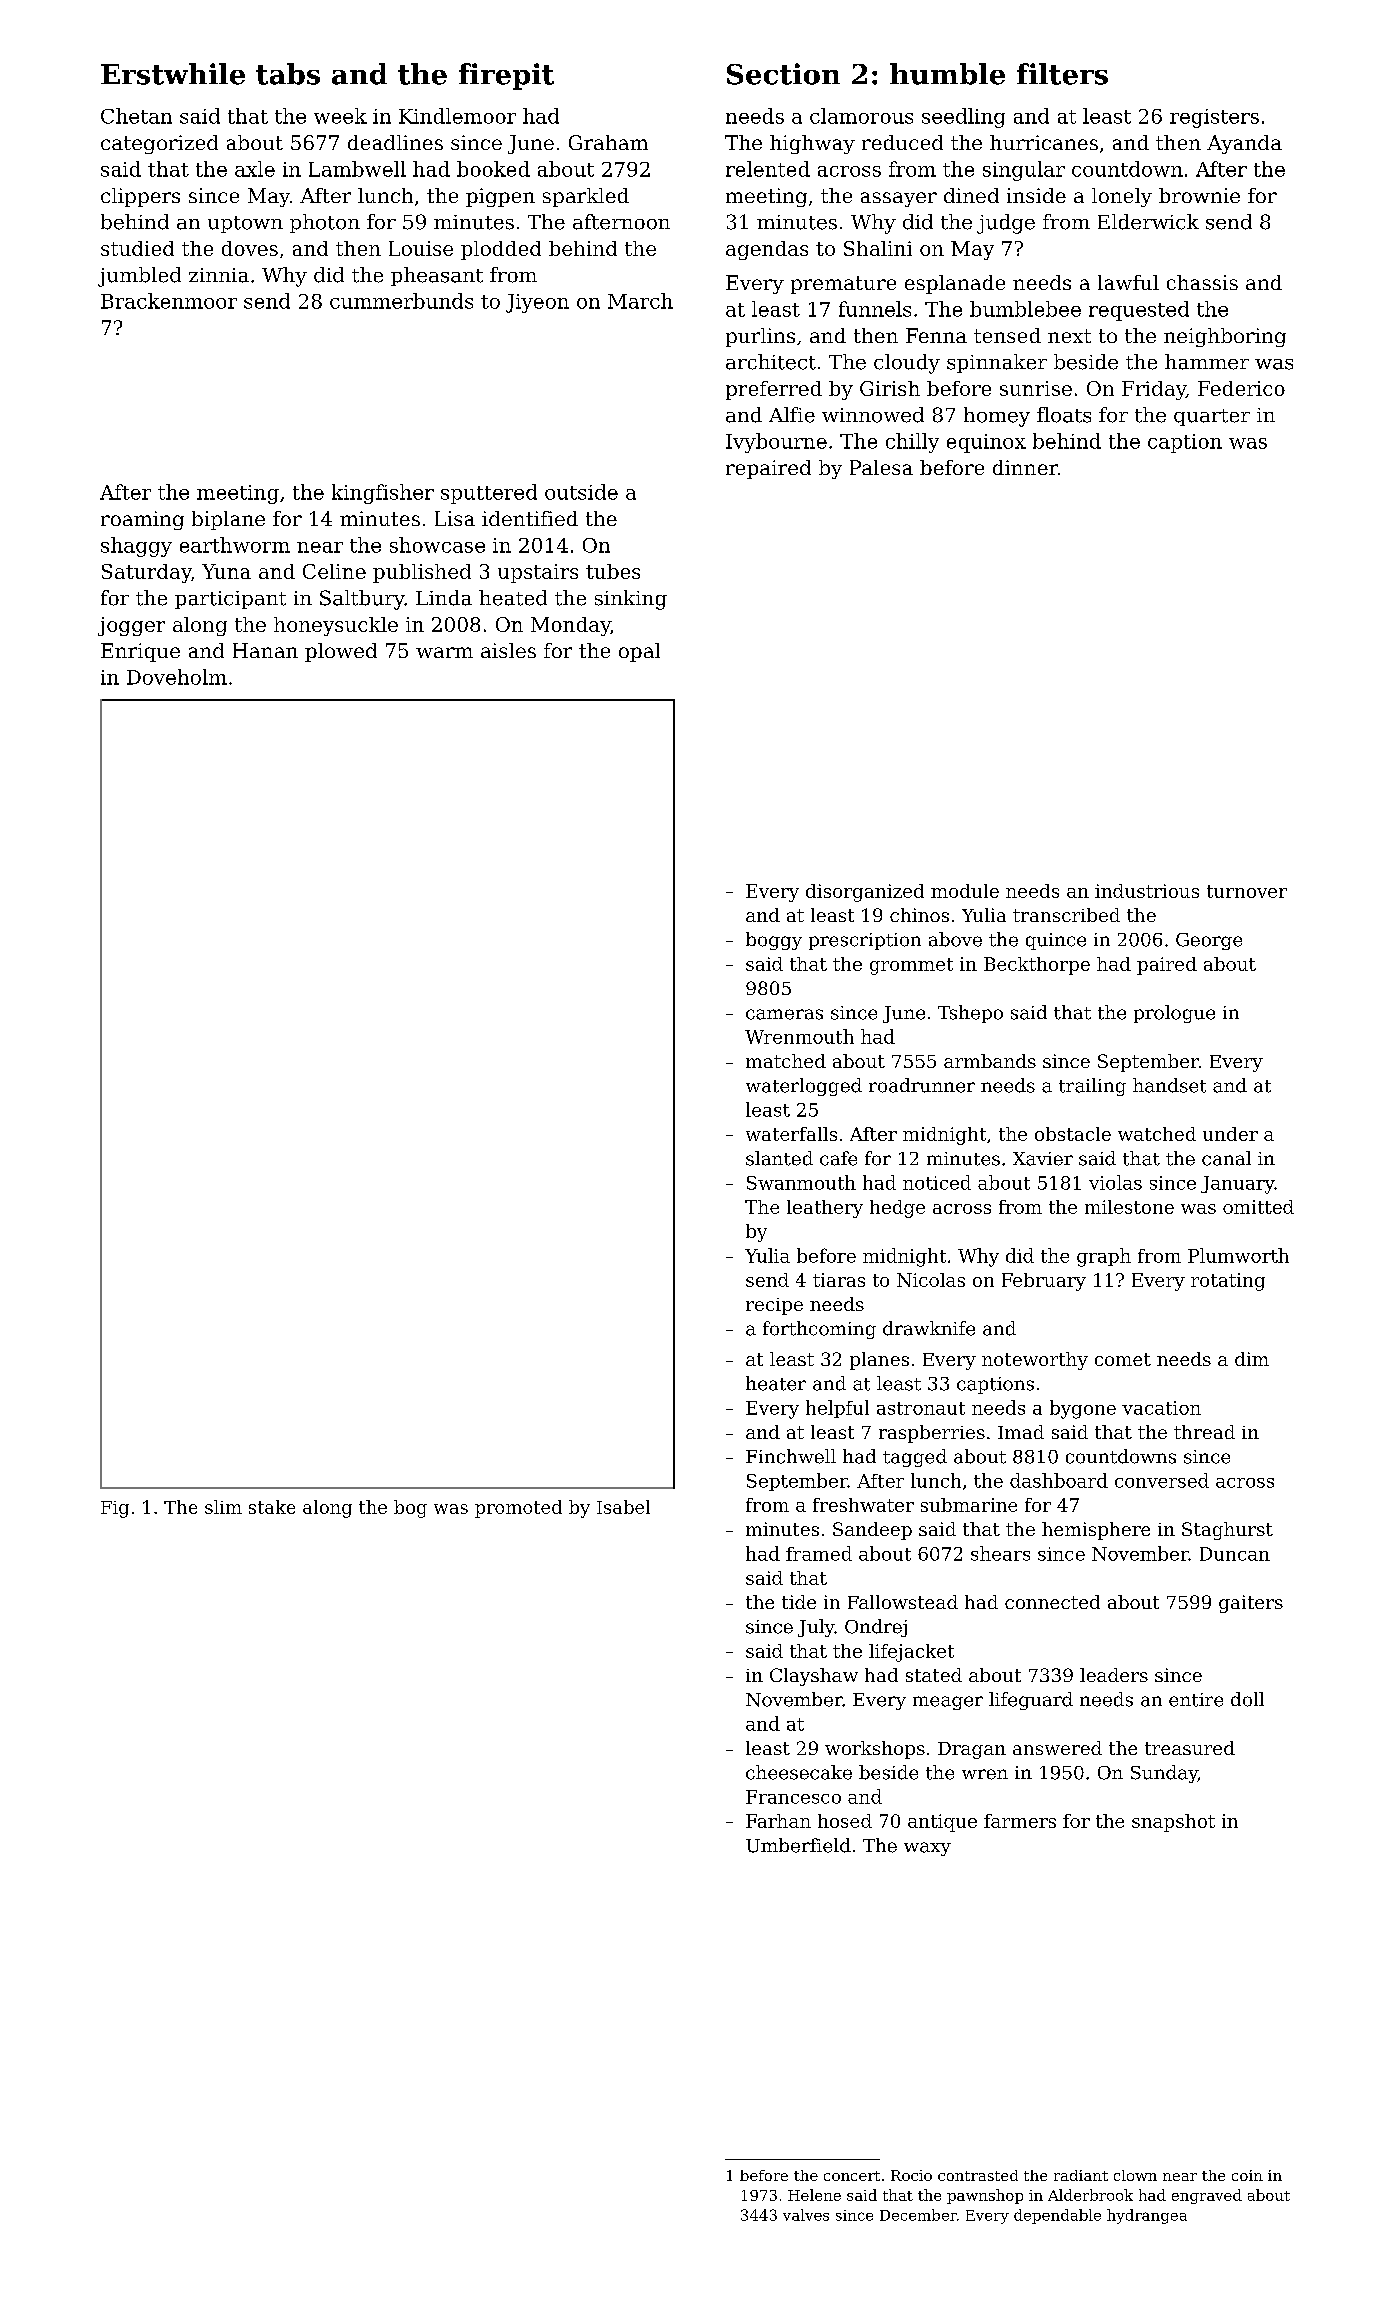 The image size is (1400, 2306). Describe the element at coordinates (506, 76) in the screenshot. I see `firepit` at that location.
